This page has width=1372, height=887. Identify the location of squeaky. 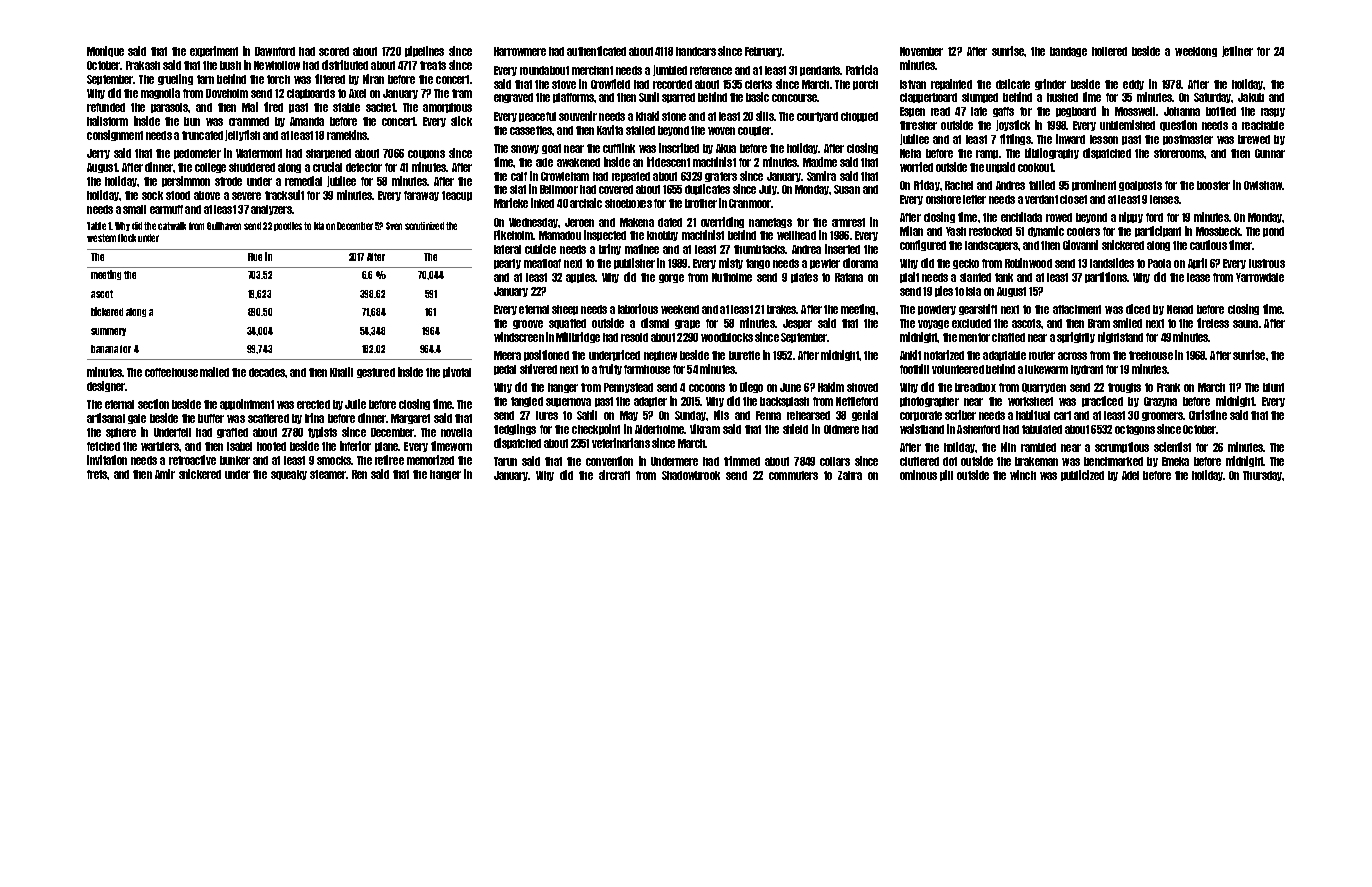
(289, 475).
